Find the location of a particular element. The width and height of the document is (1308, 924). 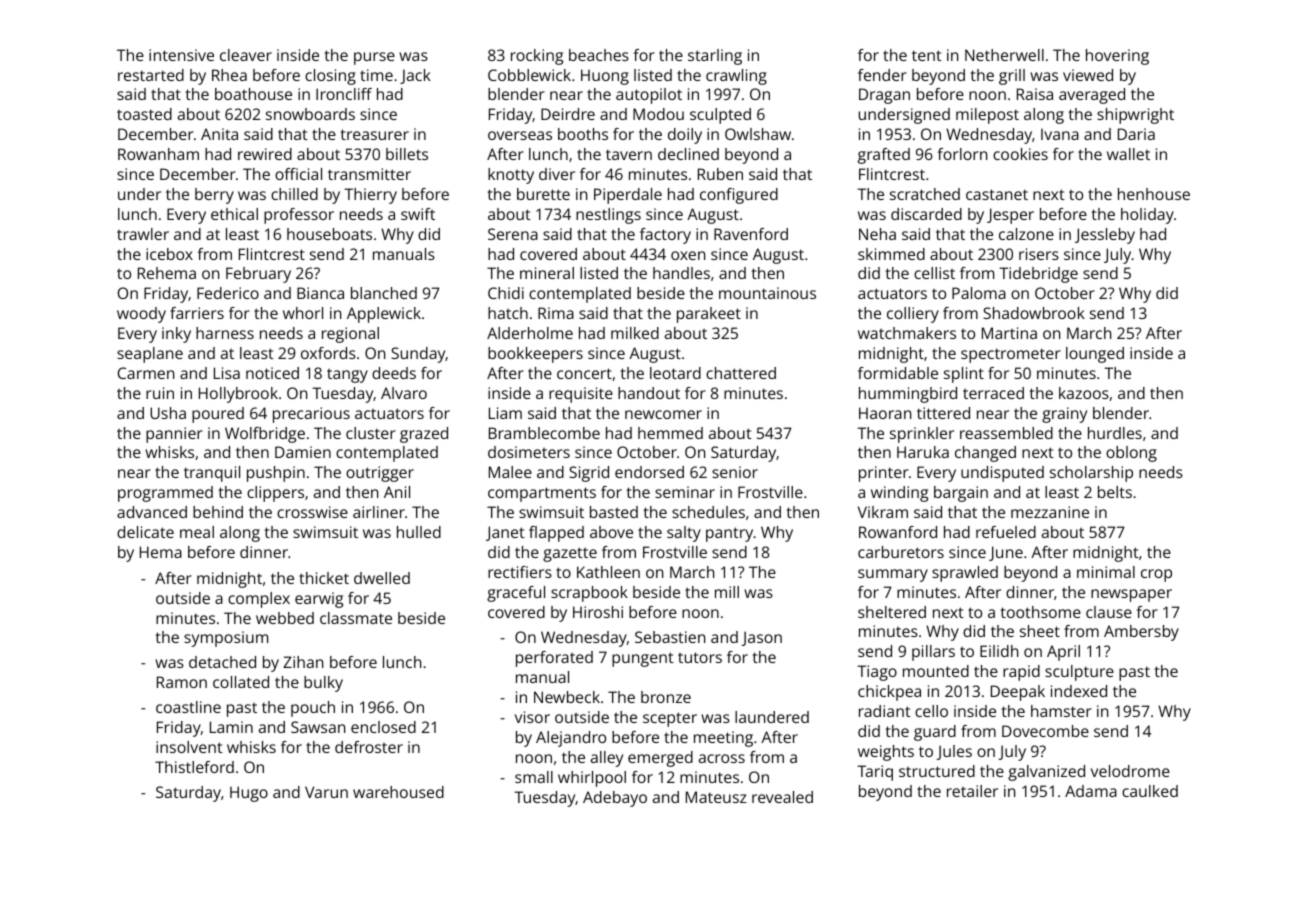

crosswise is located at coordinates (312, 512).
